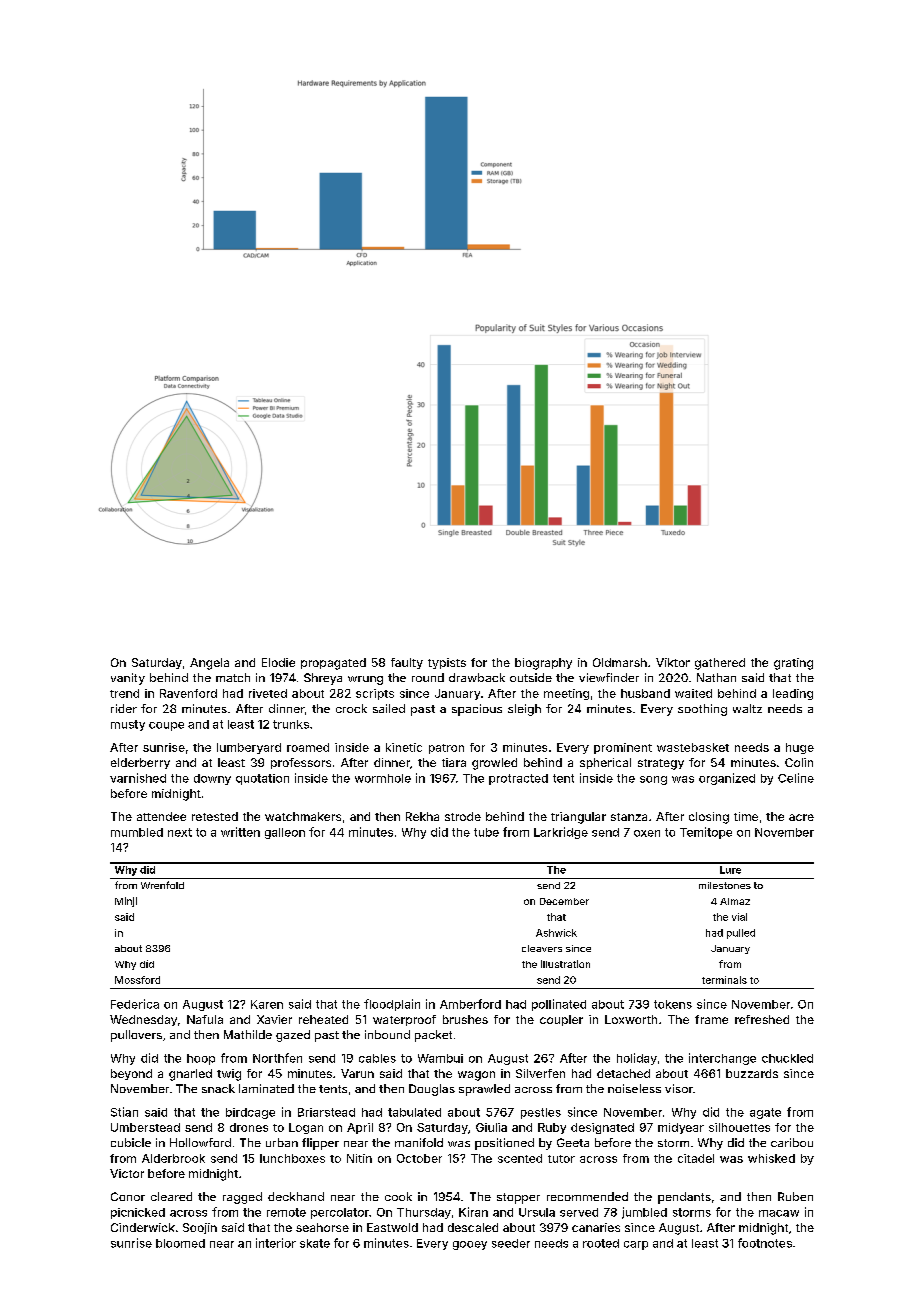 This document has width=924, height=1308. Describe the element at coordinates (771, 1158) in the document. I see `whisked` at that location.
